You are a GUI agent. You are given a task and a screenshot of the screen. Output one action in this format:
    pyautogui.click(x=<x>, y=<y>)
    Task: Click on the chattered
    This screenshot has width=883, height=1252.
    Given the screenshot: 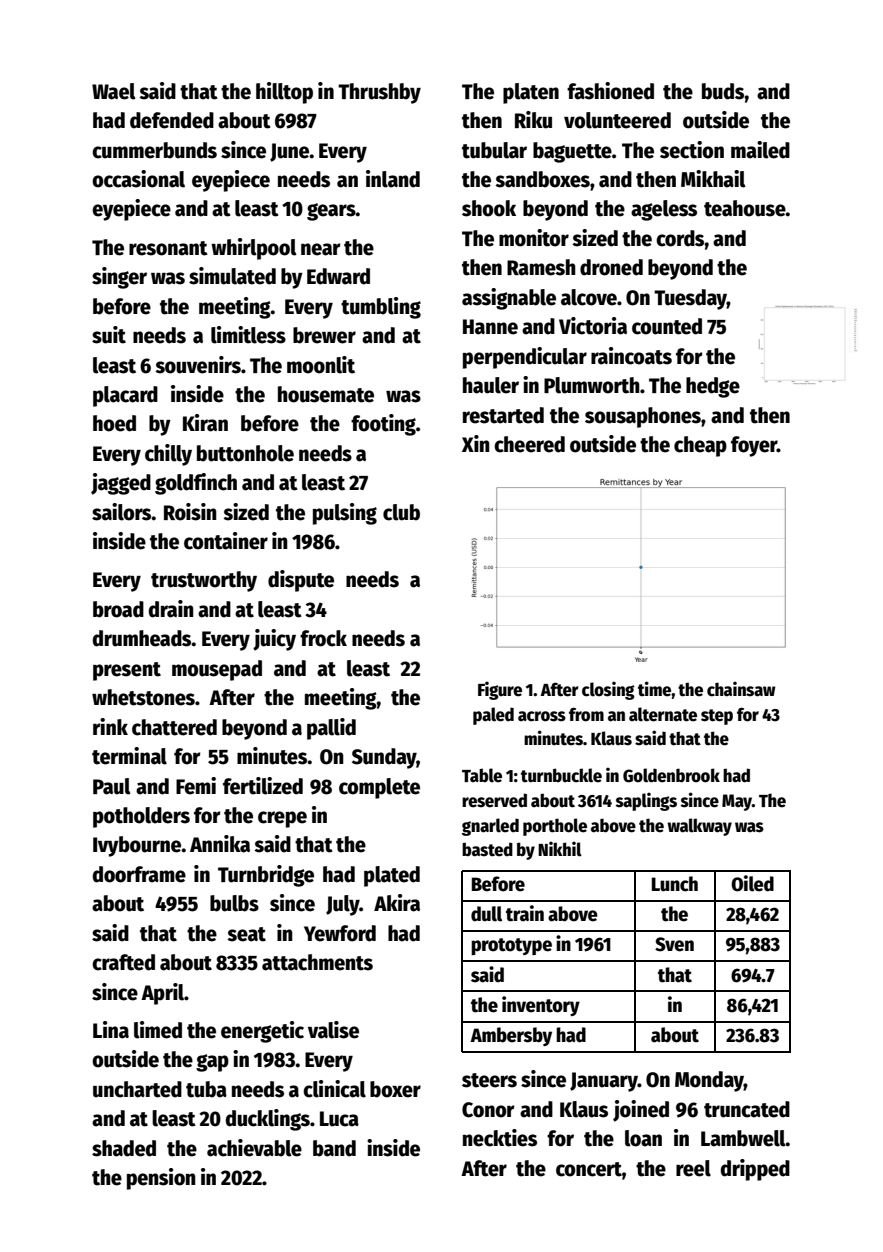 What is the action you would take?
    pyautogui.click(x=174, y=727)
